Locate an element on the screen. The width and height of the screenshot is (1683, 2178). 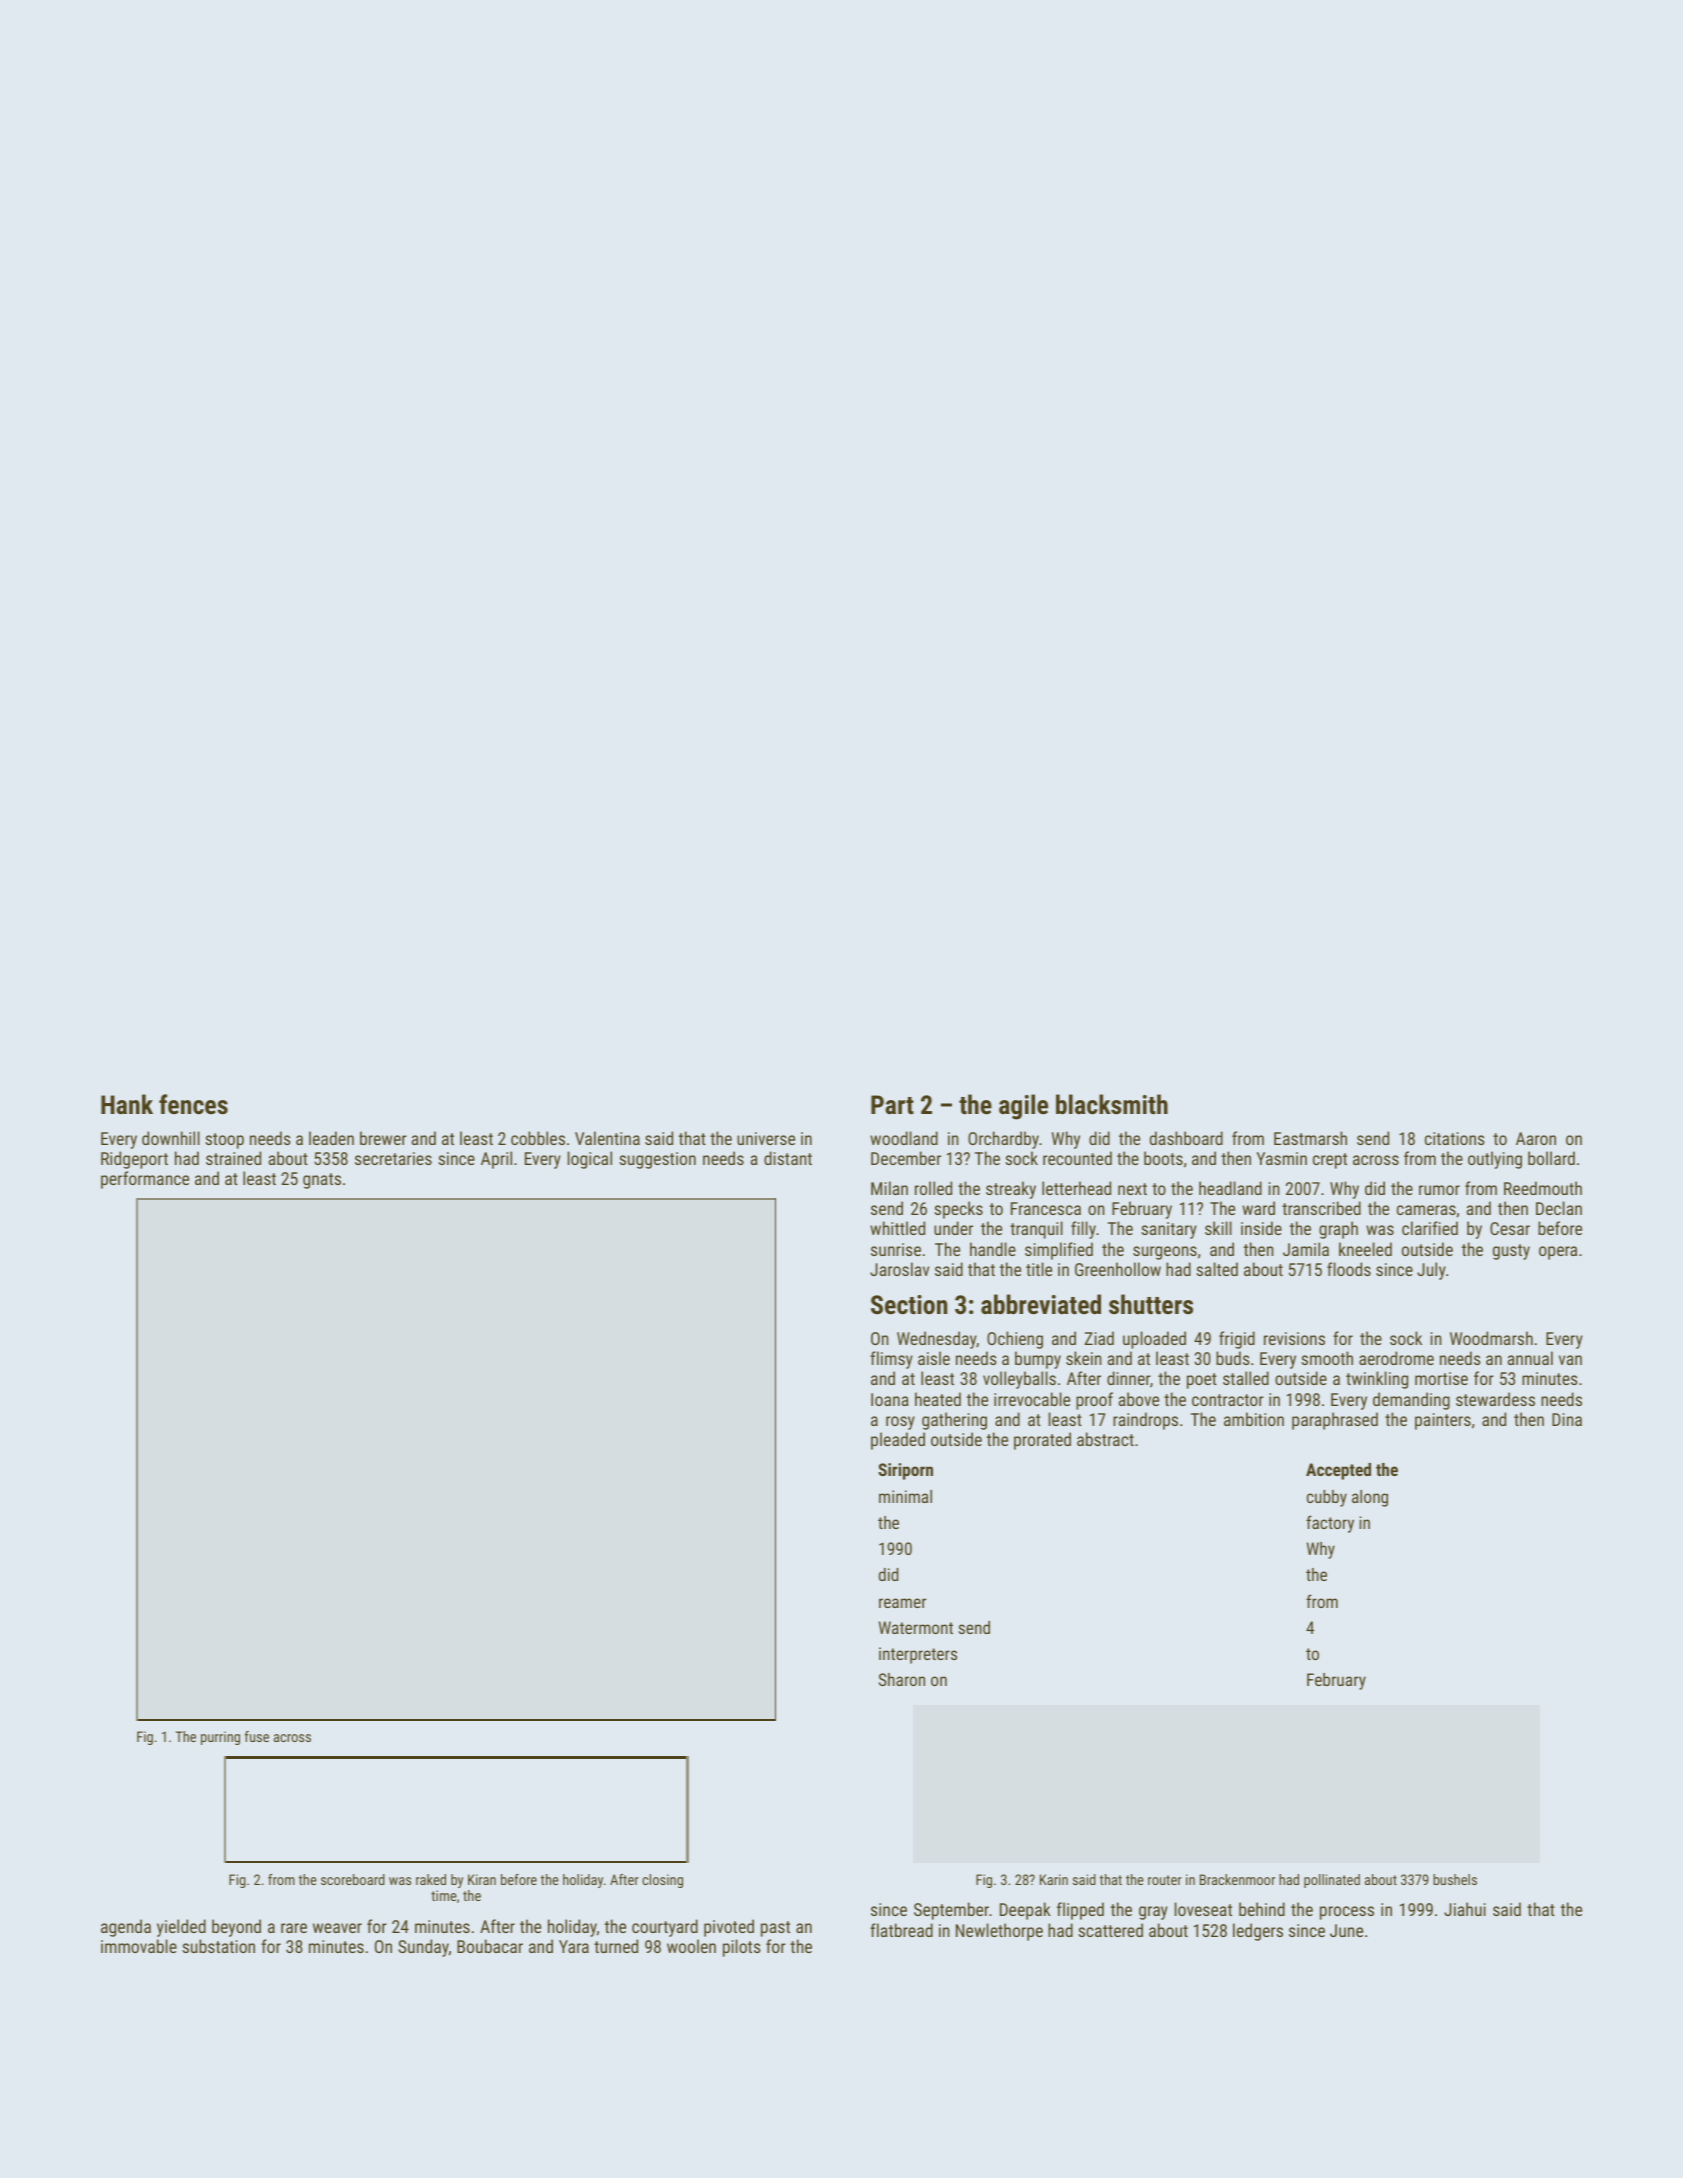
fuse is located at coordinates (257, 1736).
